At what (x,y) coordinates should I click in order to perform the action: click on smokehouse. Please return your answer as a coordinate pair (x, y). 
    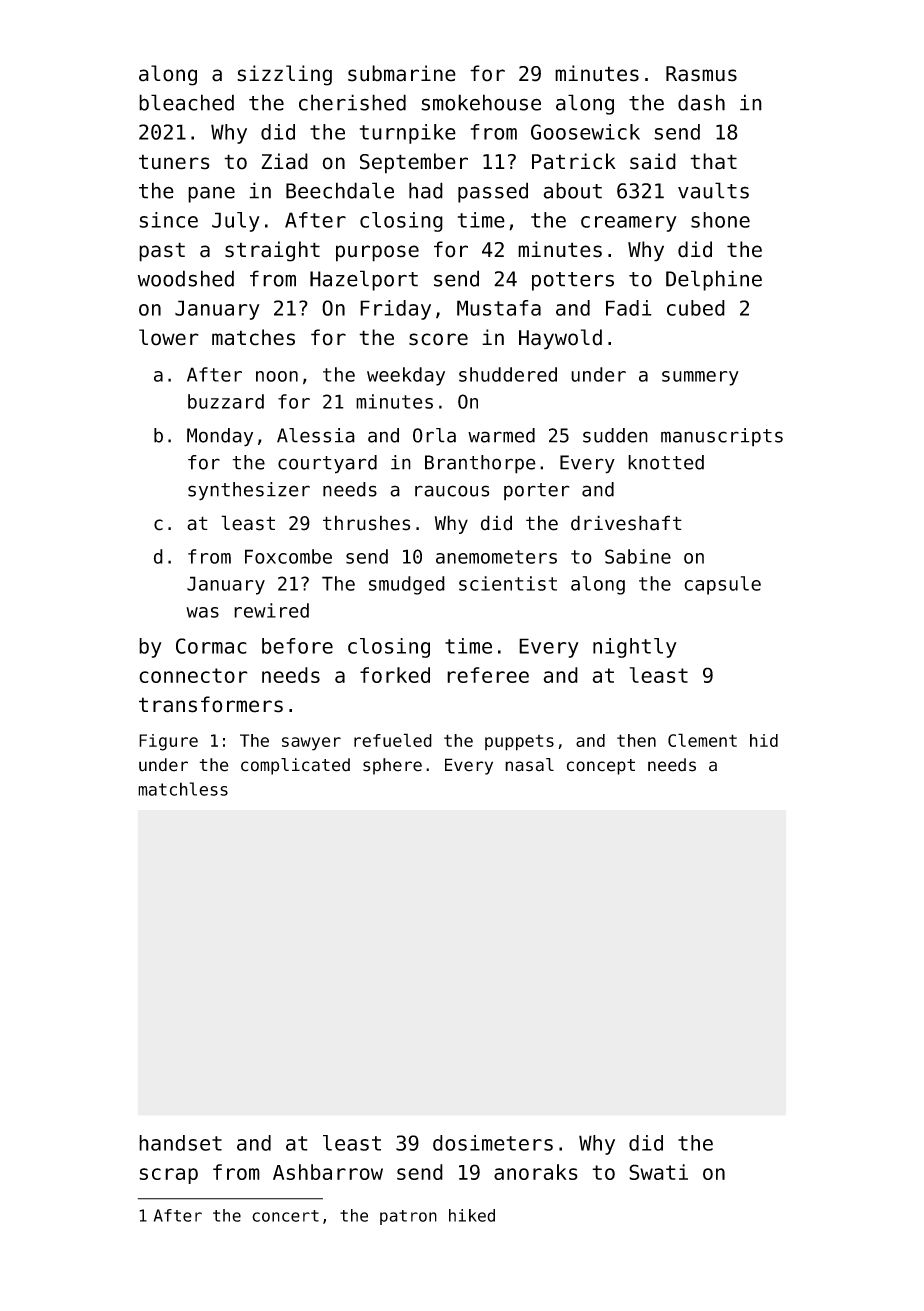
    Looking at the image, I should click on (481, 102).
